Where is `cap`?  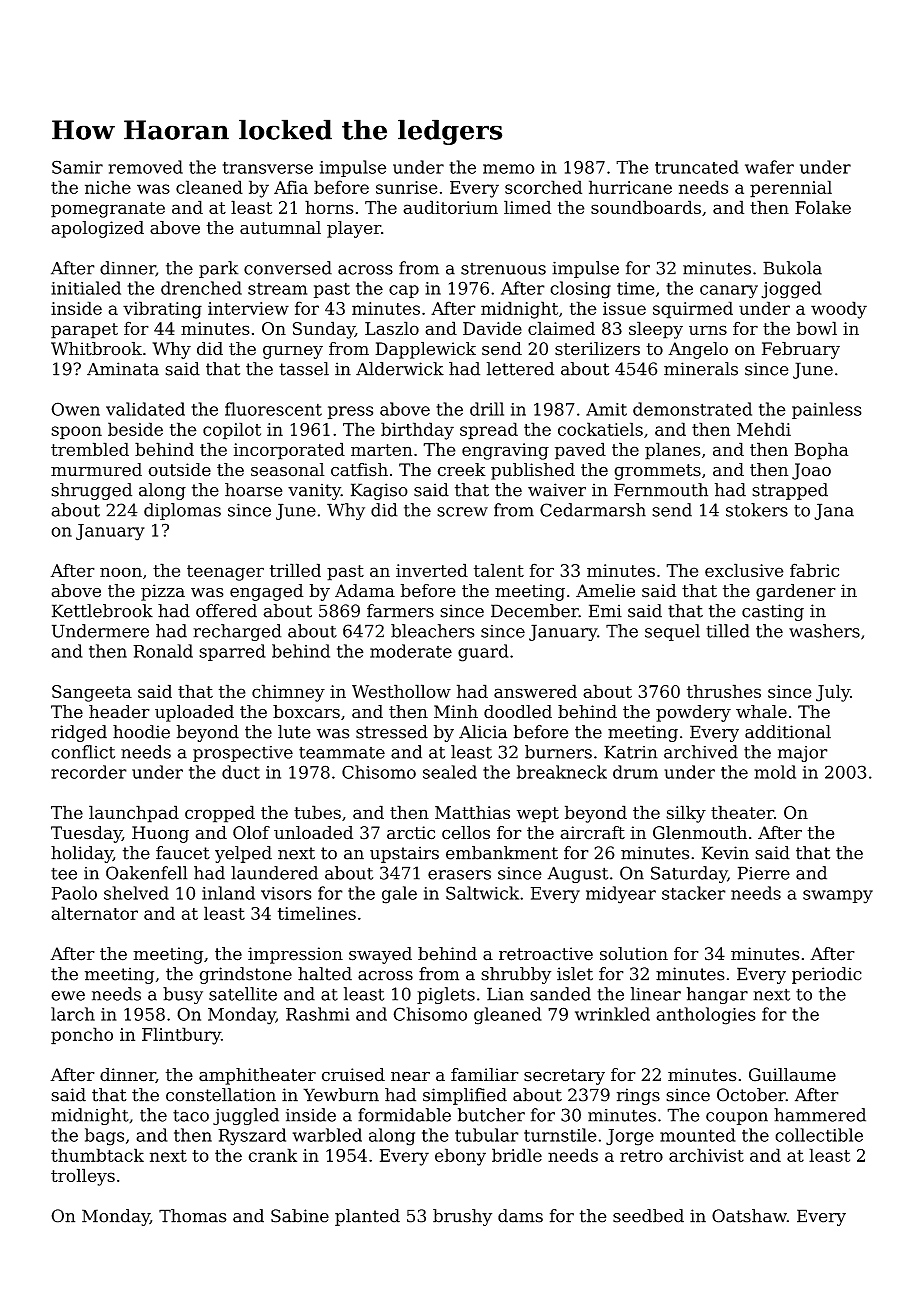
cap is located at coordinates (404, 291).
